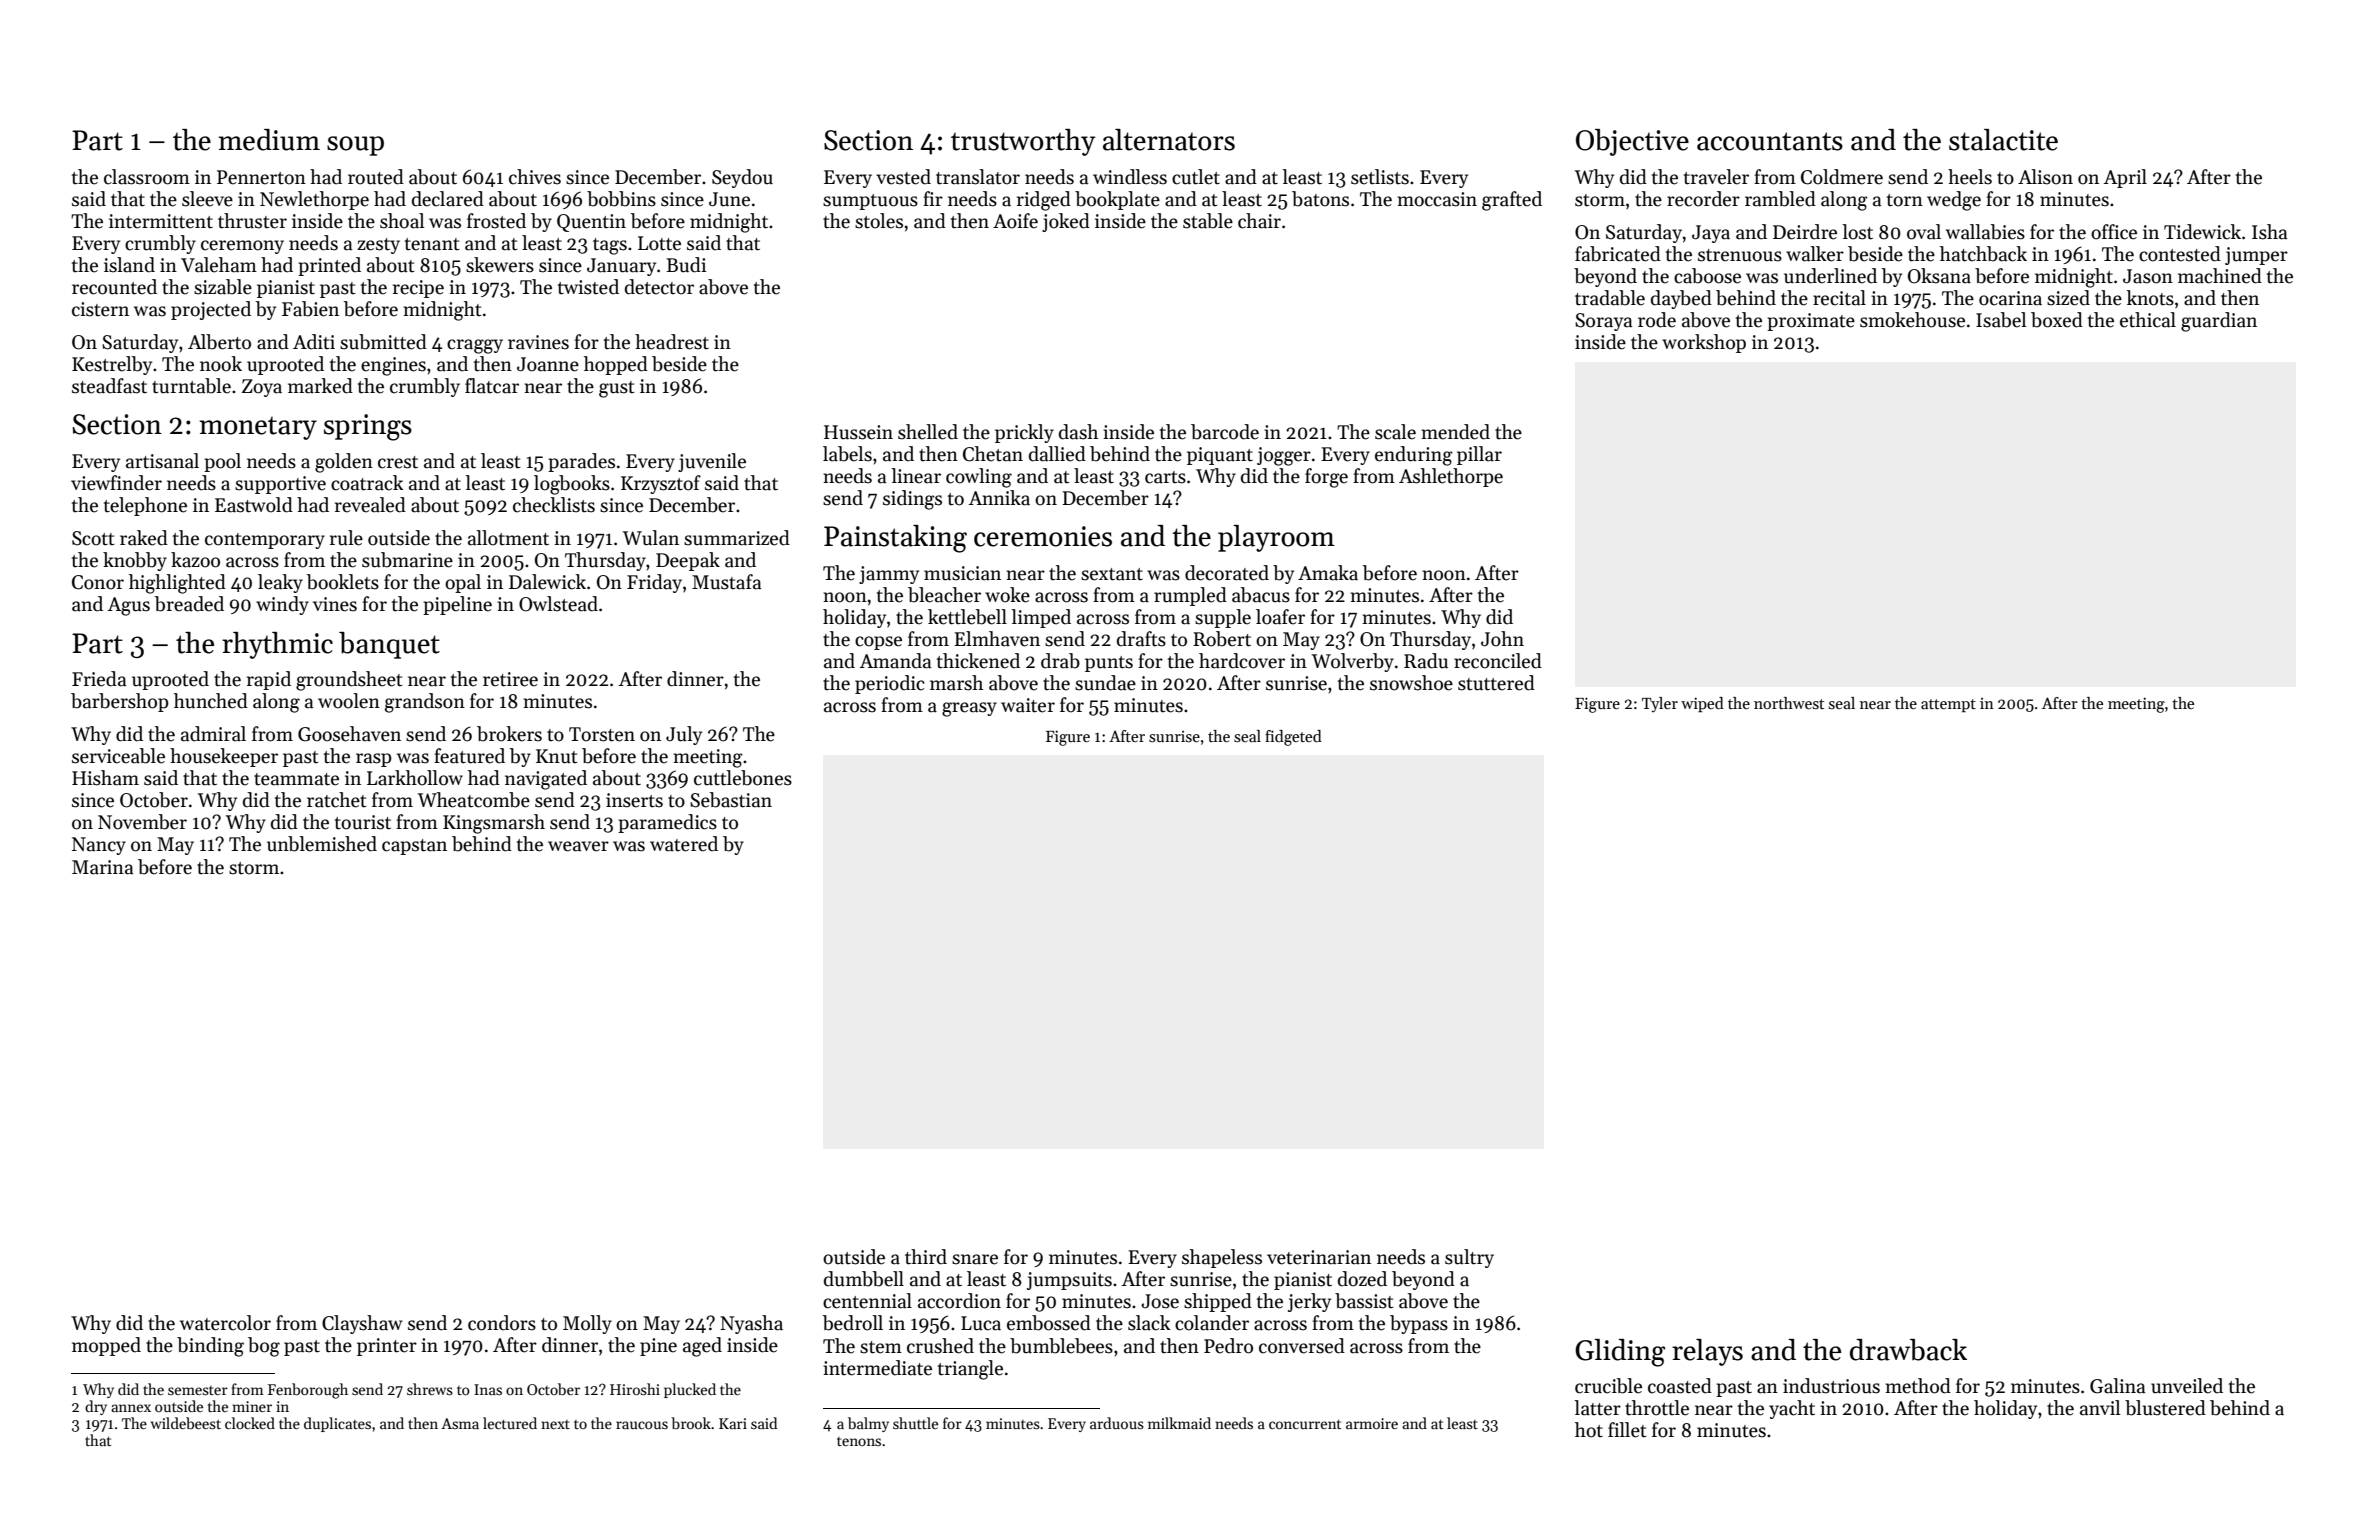 The image size is (2367, 1532). I want to click on Luca, so click(981, 1323).
